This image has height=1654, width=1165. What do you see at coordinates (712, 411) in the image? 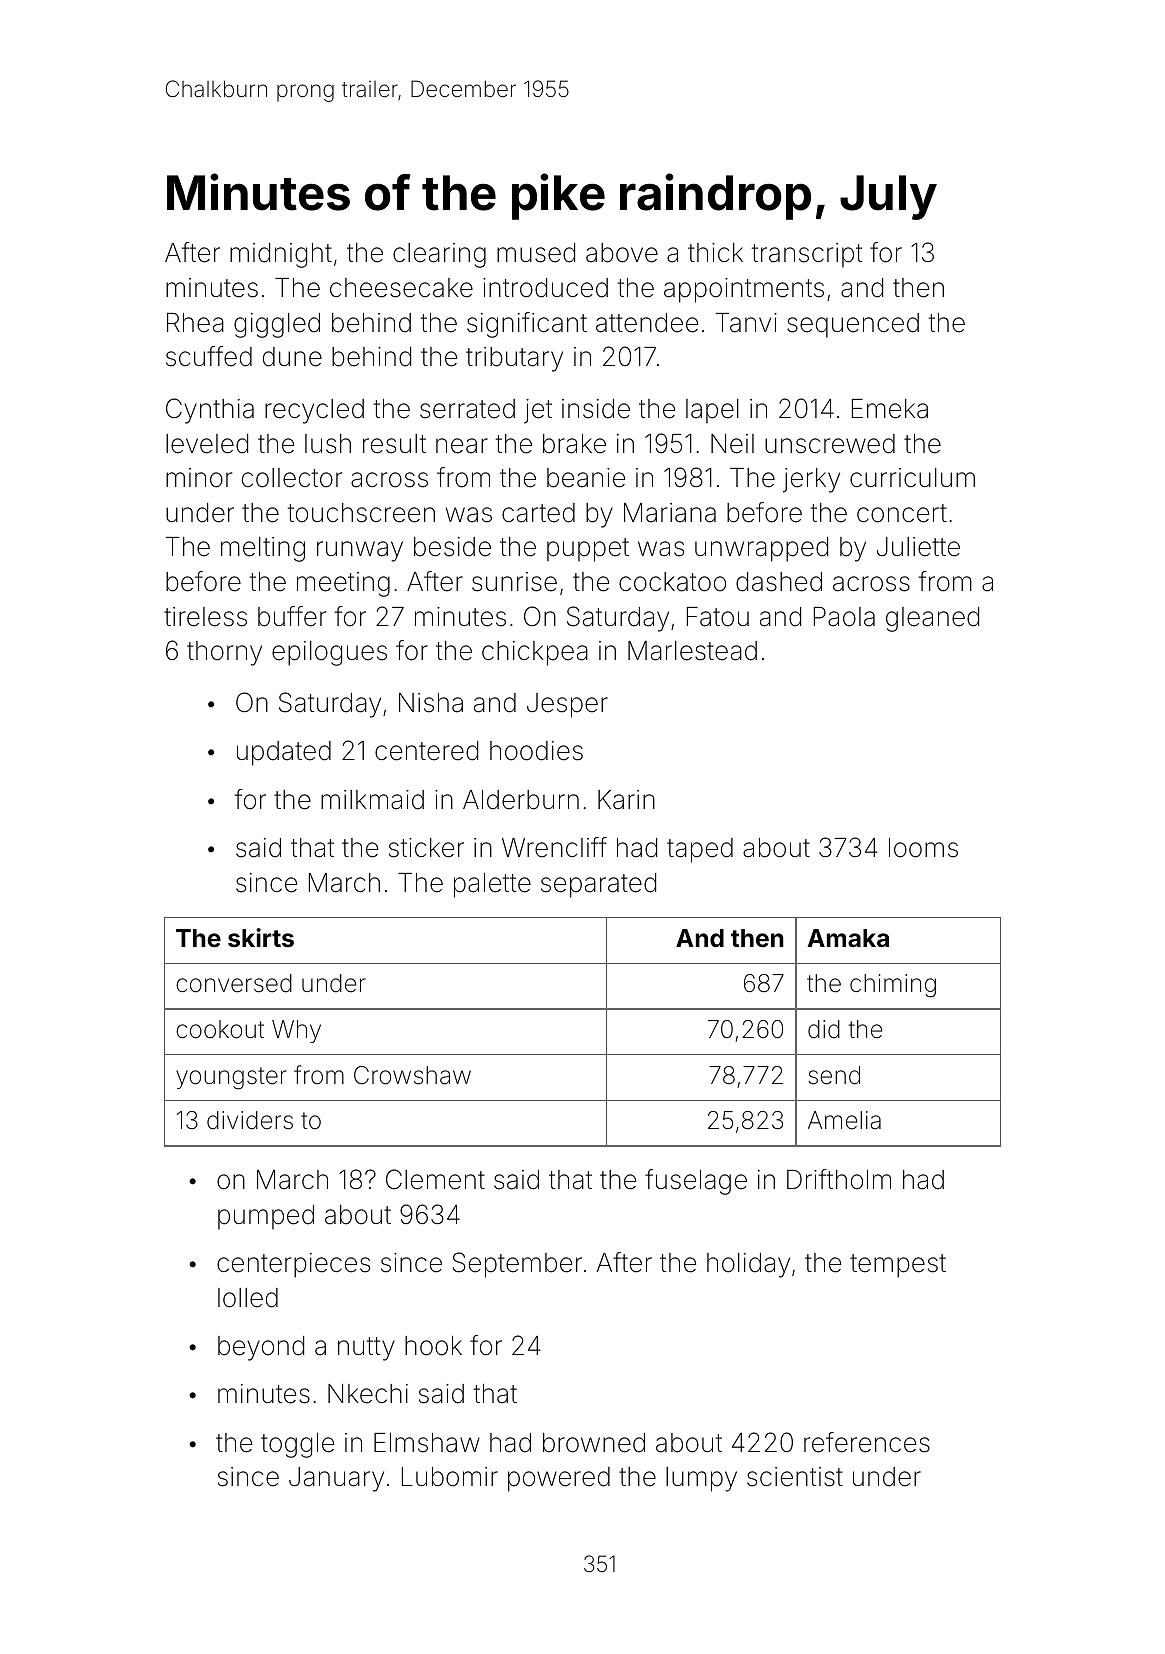
I see `lapel` at bounding box center [712, 411].
